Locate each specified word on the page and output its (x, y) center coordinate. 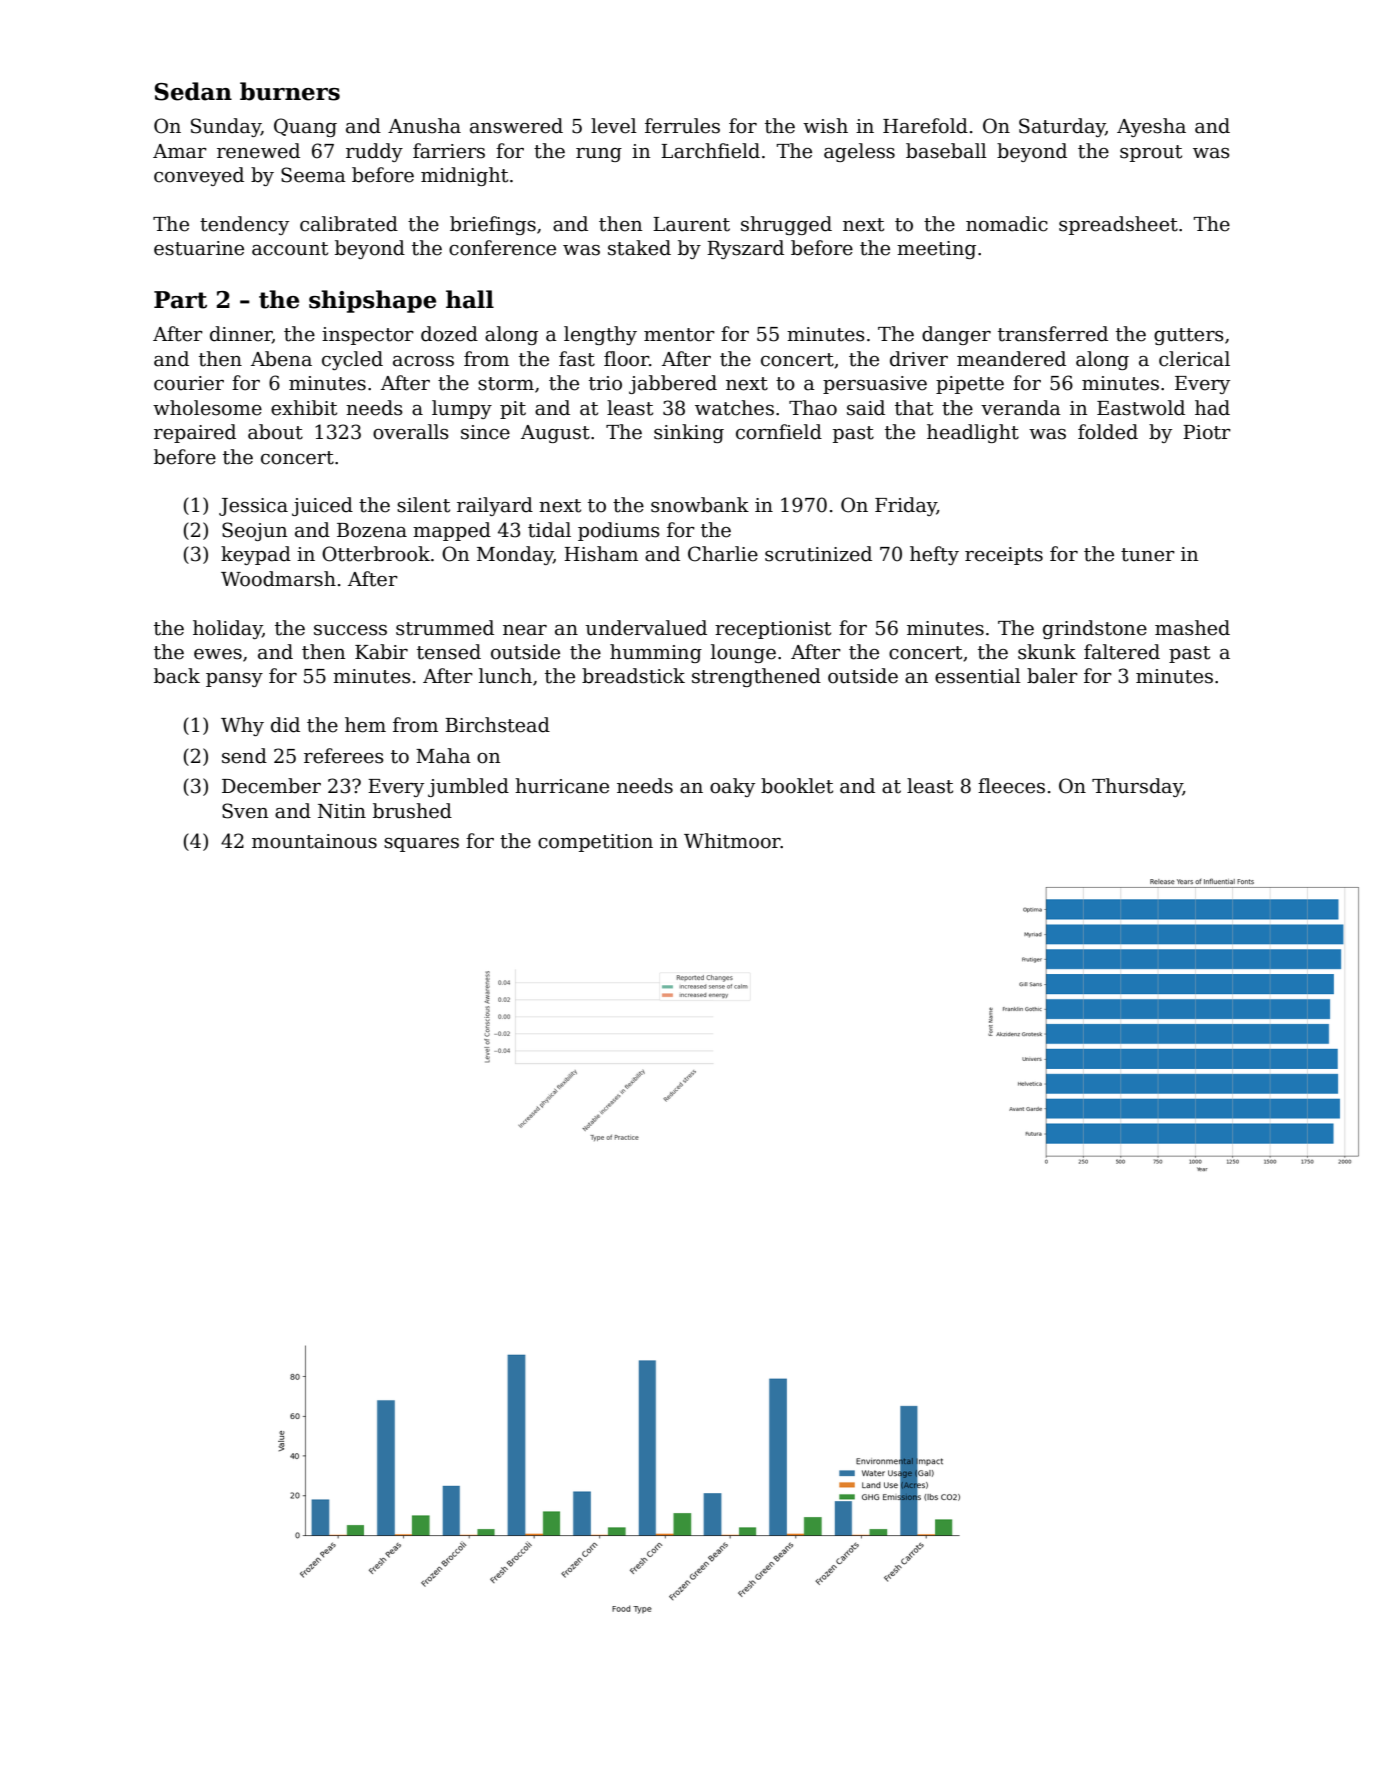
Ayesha (1151, 127)
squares (421, 845)
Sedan (193, 91)
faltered (1122, 652)
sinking (689, 433)
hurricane (562, 786)
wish (825, 126)
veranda (1021, 408)
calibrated (349, 224)
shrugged (786, 225)
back (177, 676)
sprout (1151, 153)
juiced (322, 506)
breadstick (633, 676)
